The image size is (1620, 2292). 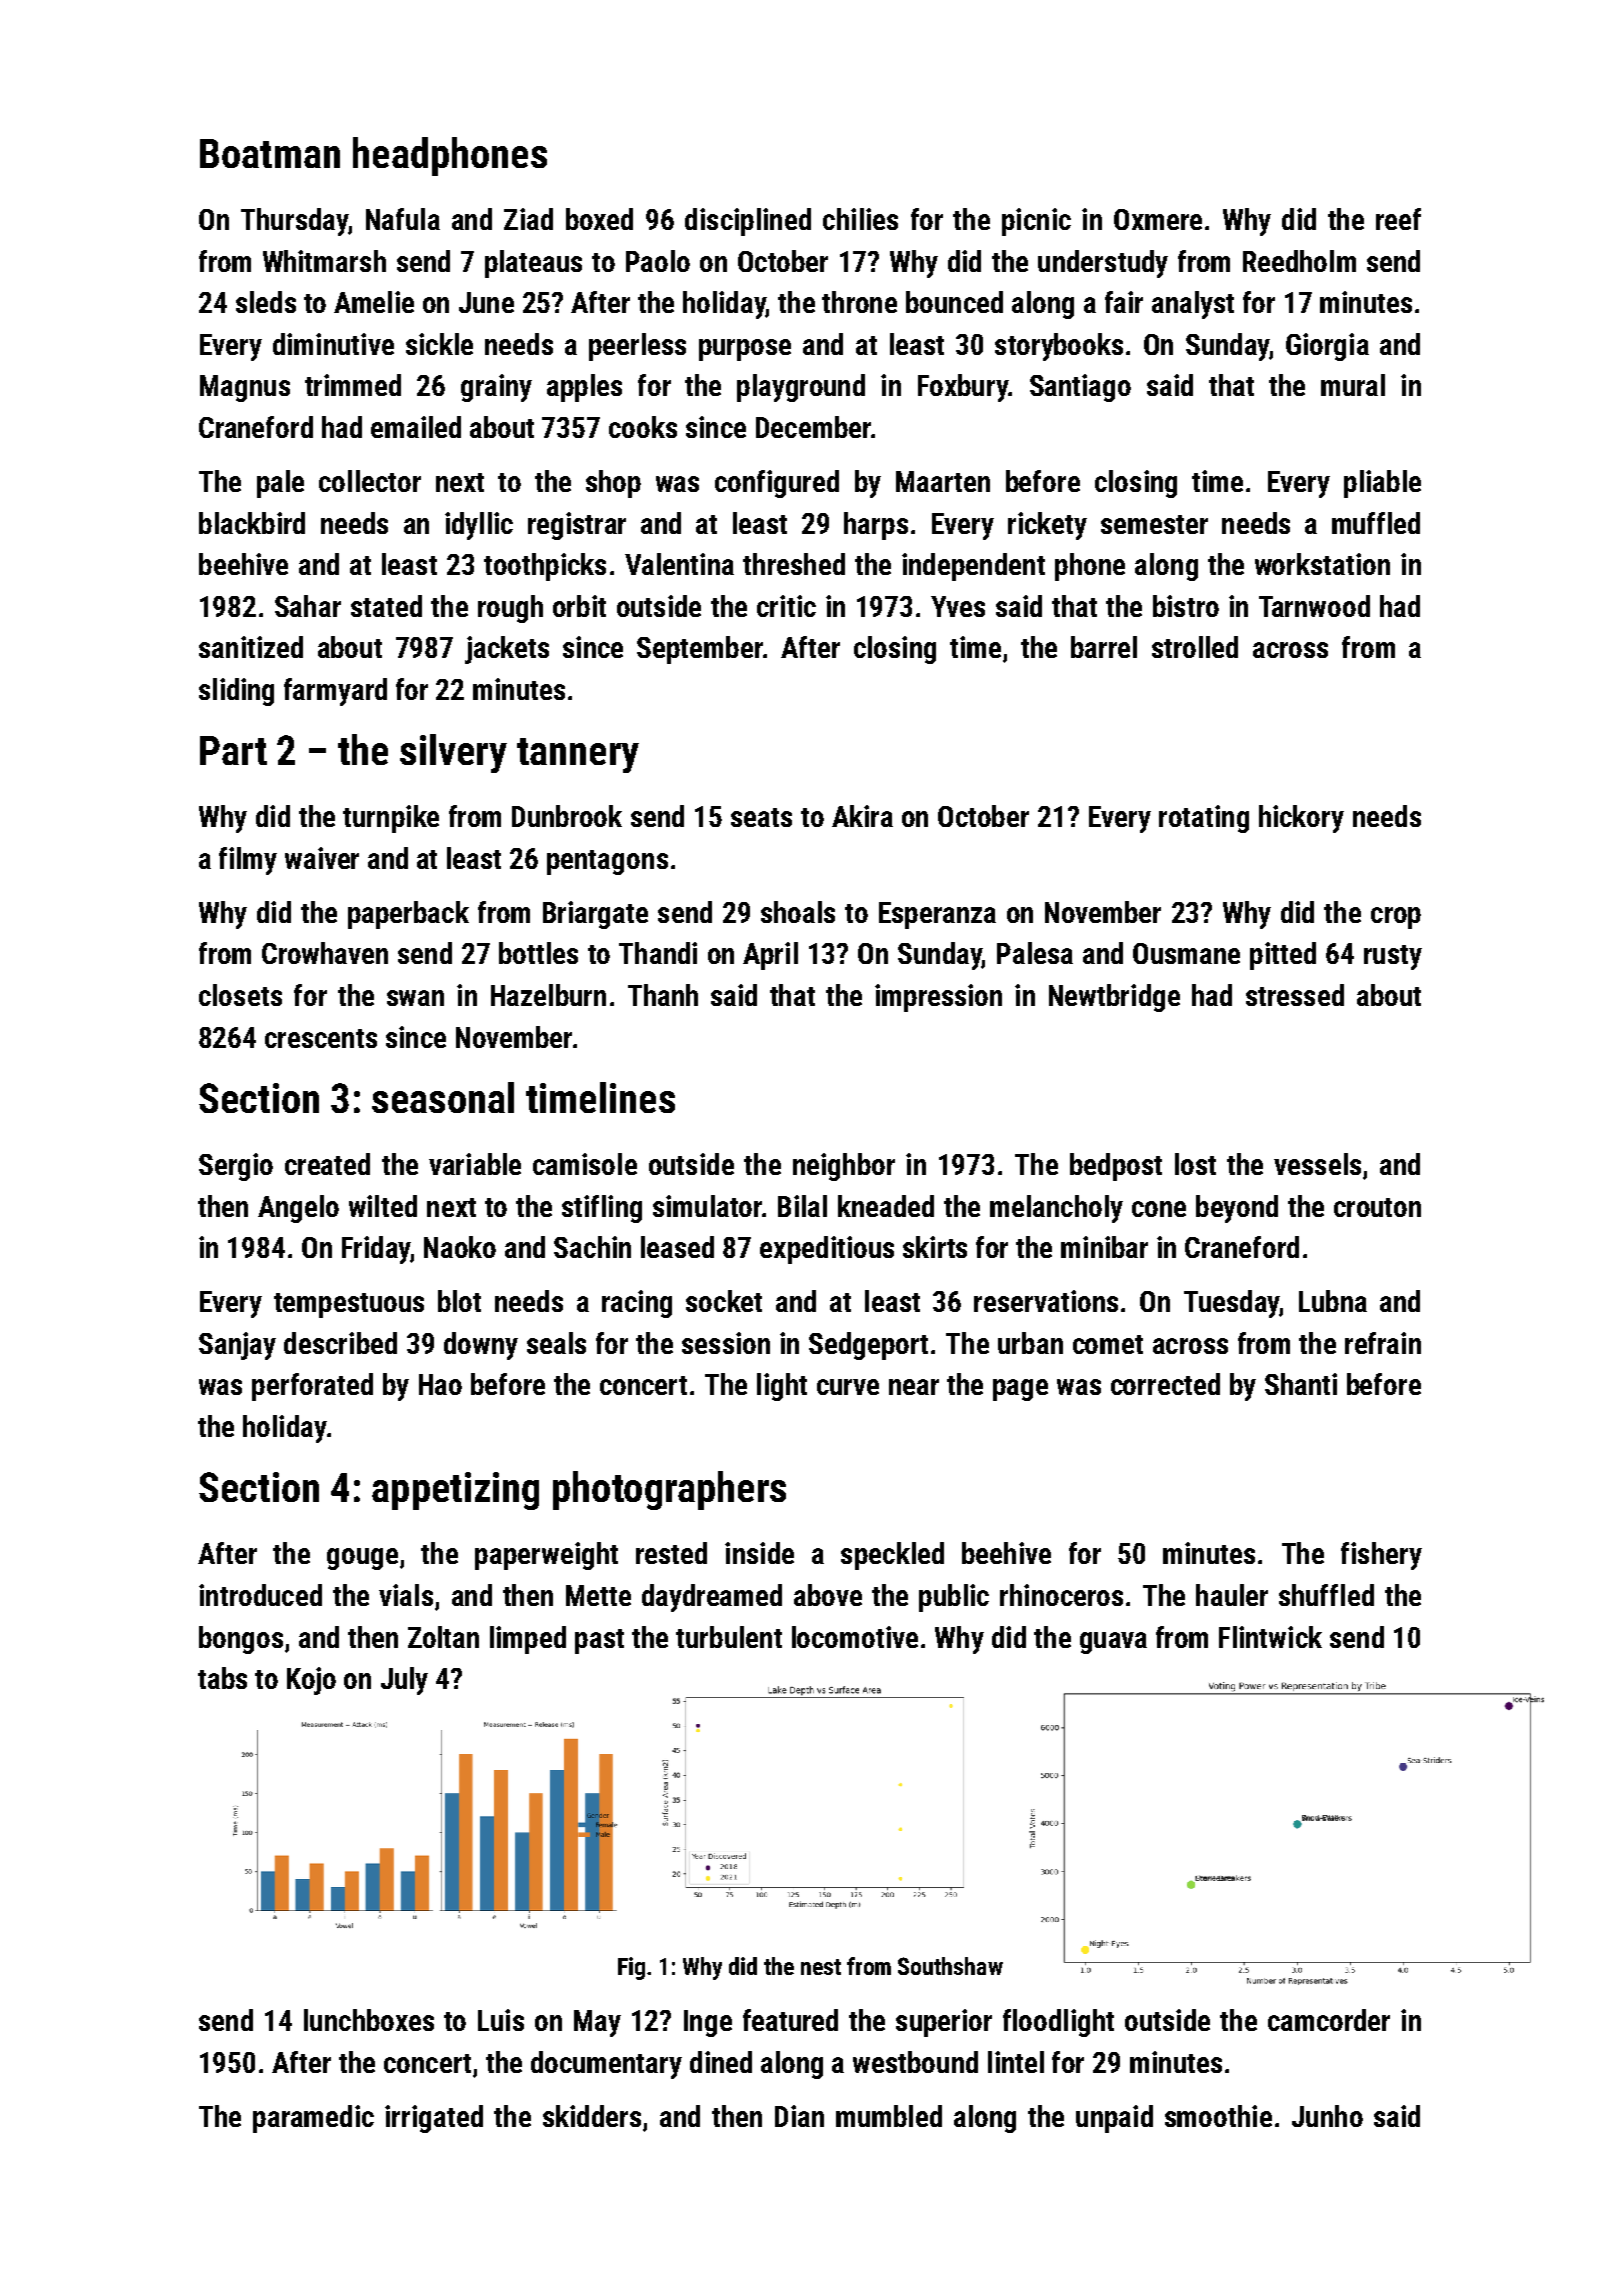 I want to click on disciplined, so click(x=748, y=222).
